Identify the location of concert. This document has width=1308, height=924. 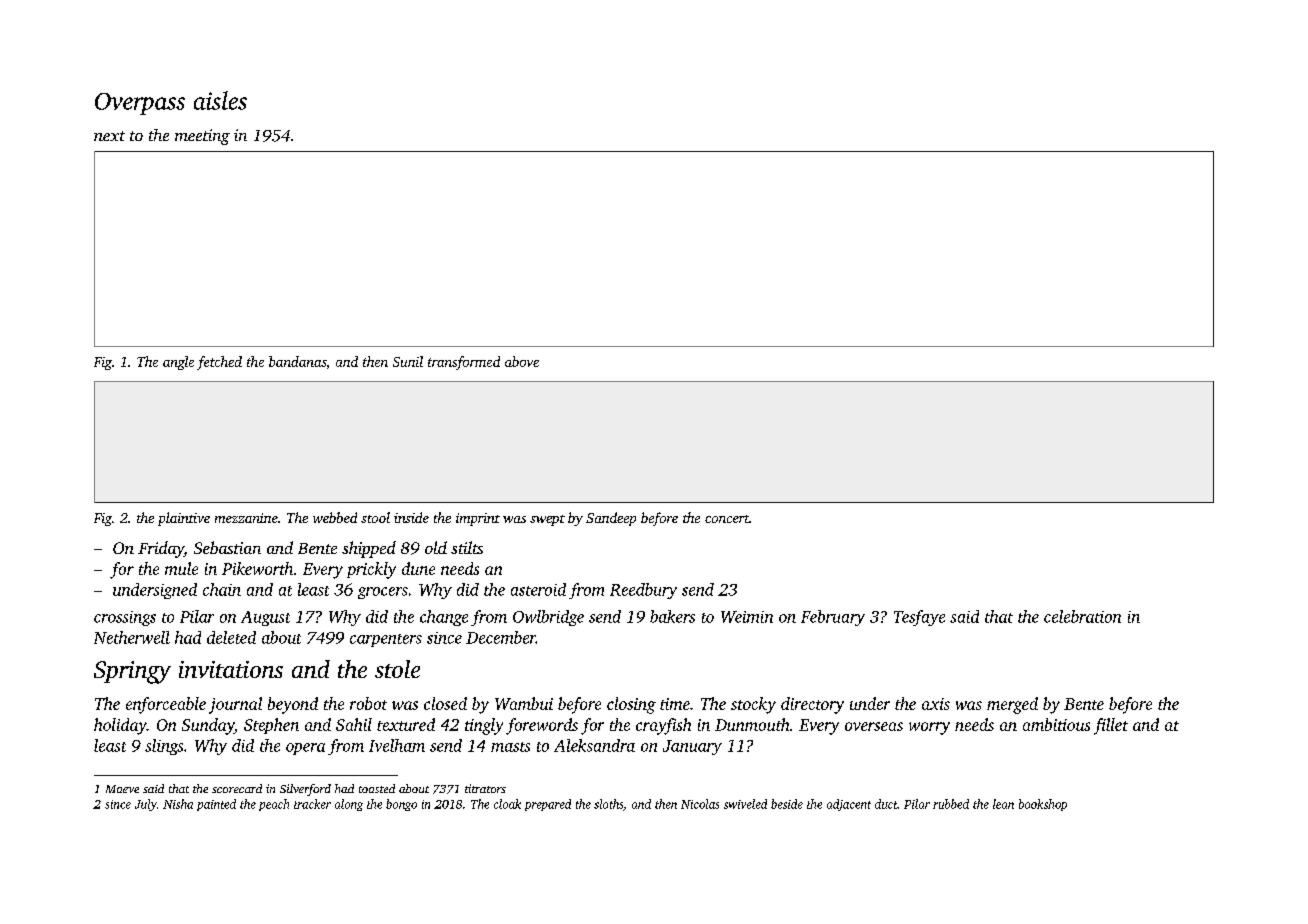
(727, 519).
